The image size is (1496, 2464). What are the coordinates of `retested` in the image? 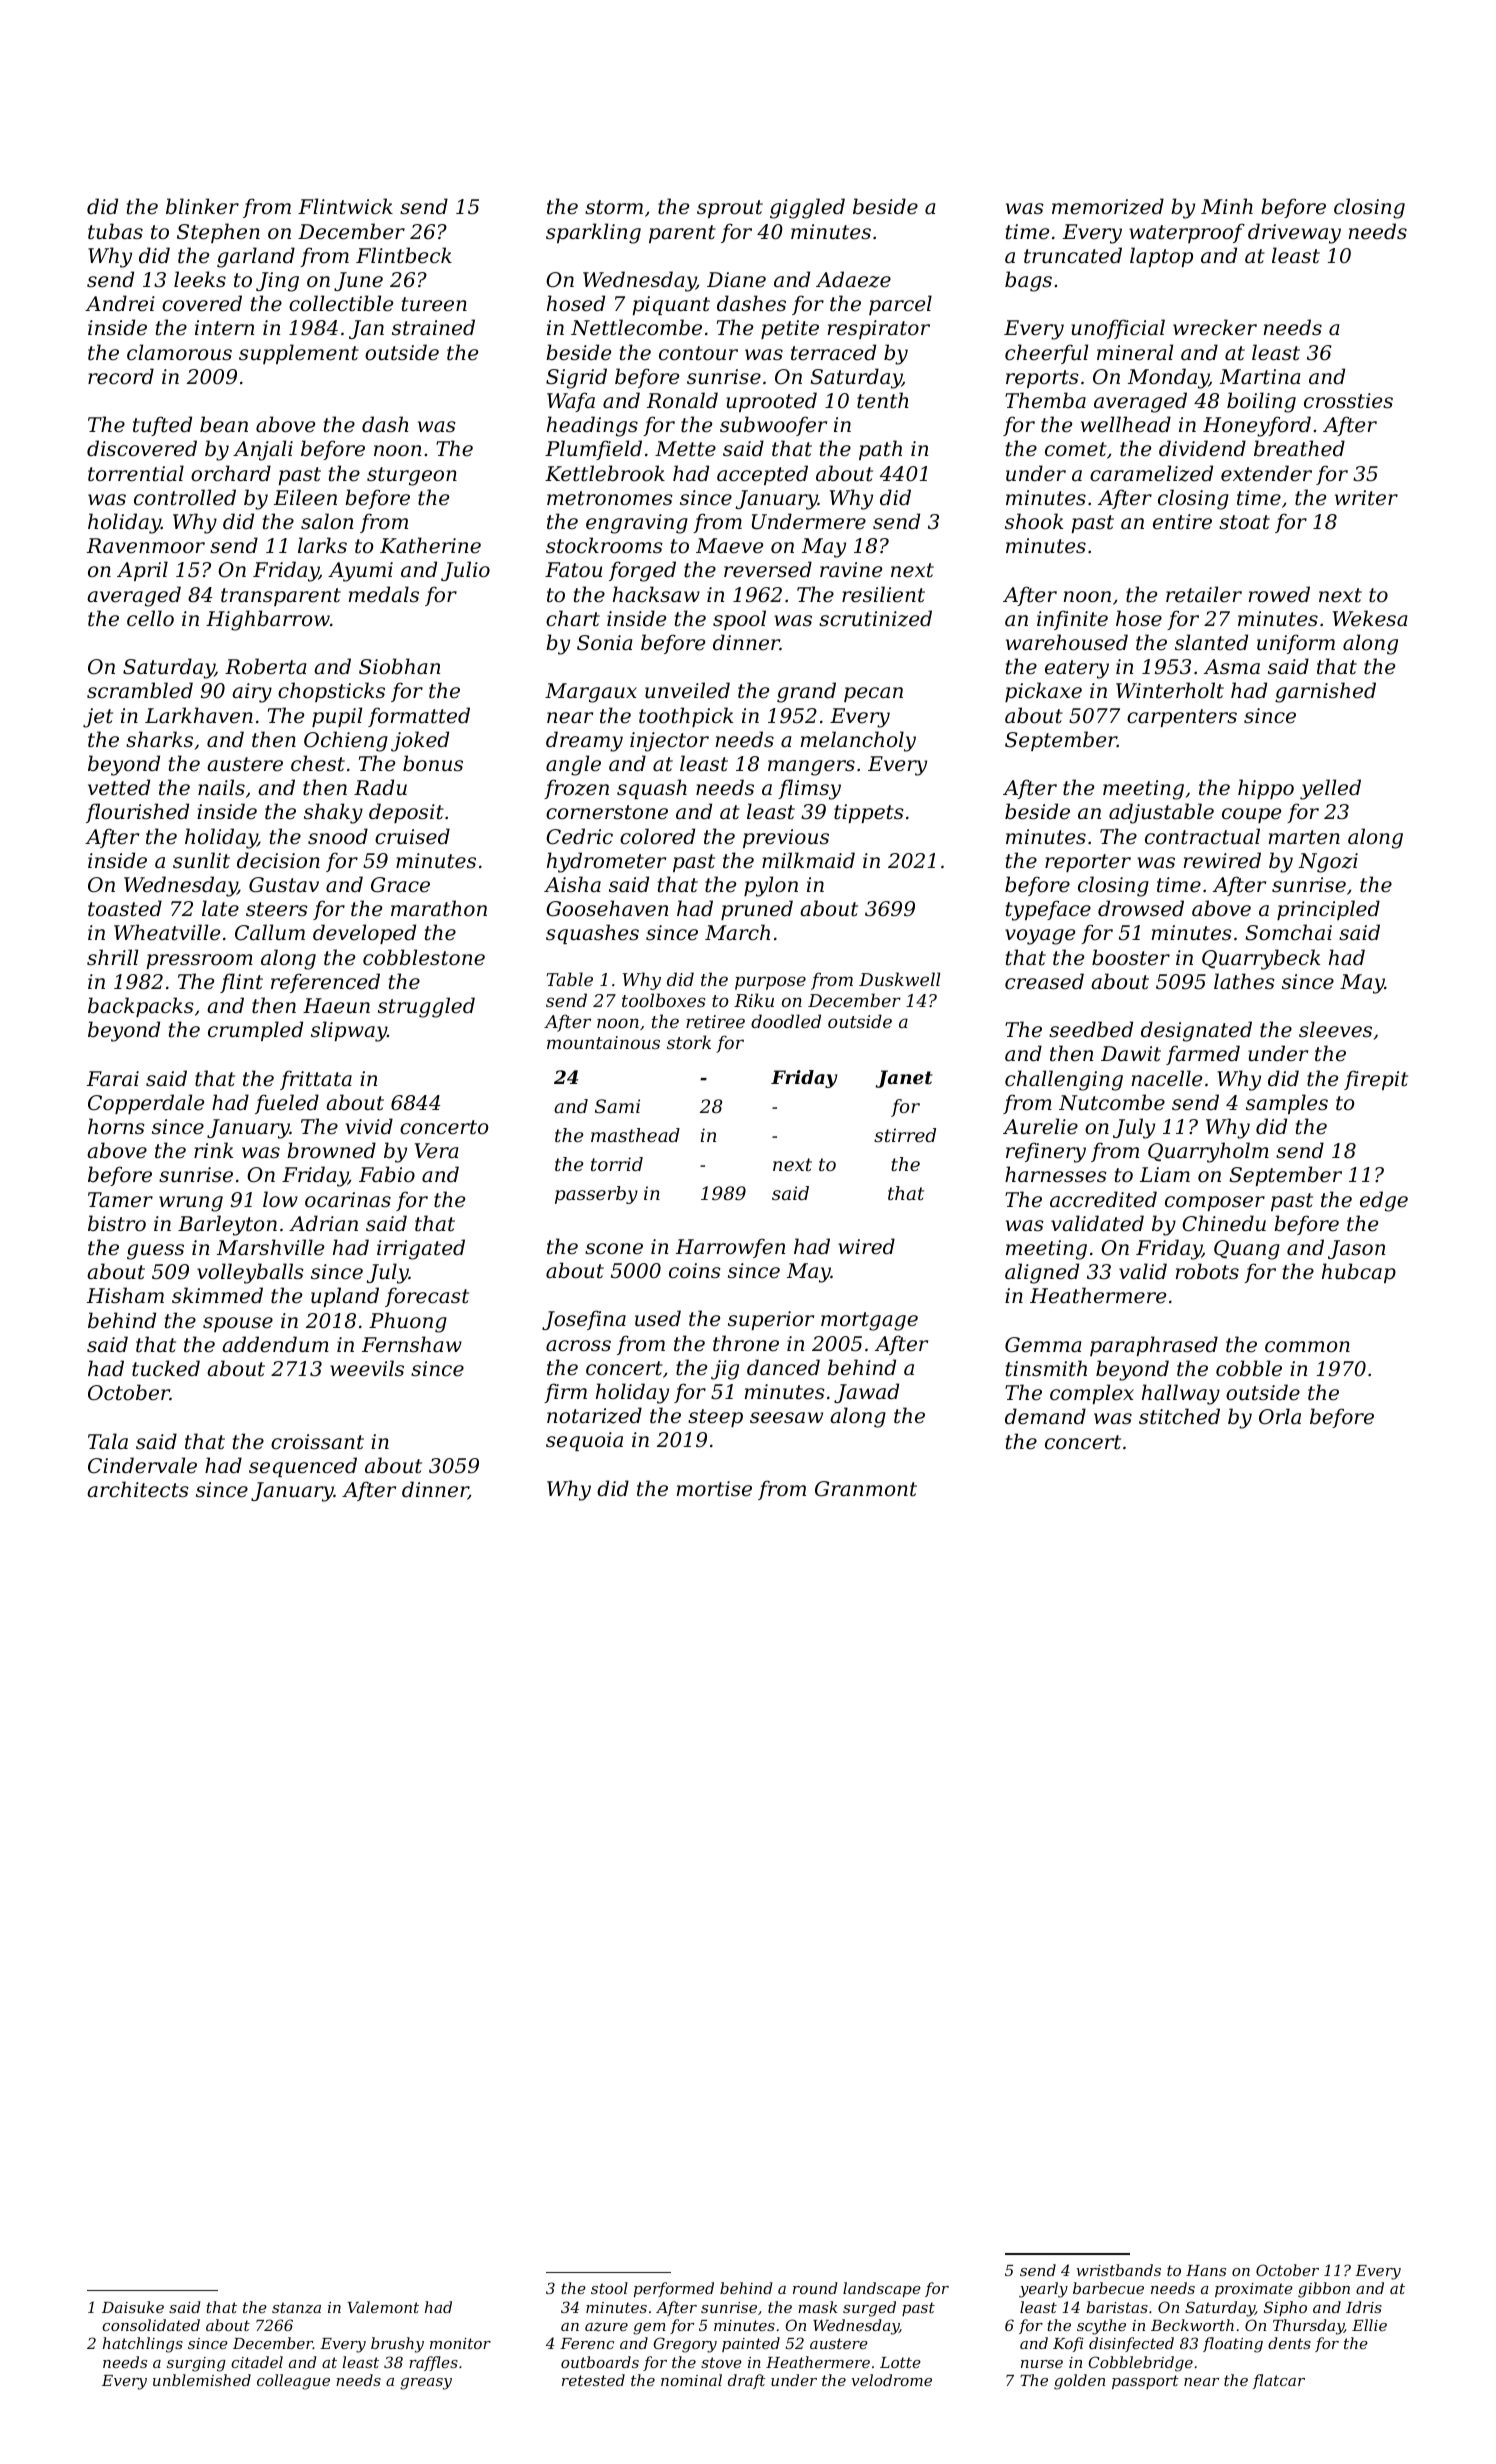 It's located at (593, 2380).
